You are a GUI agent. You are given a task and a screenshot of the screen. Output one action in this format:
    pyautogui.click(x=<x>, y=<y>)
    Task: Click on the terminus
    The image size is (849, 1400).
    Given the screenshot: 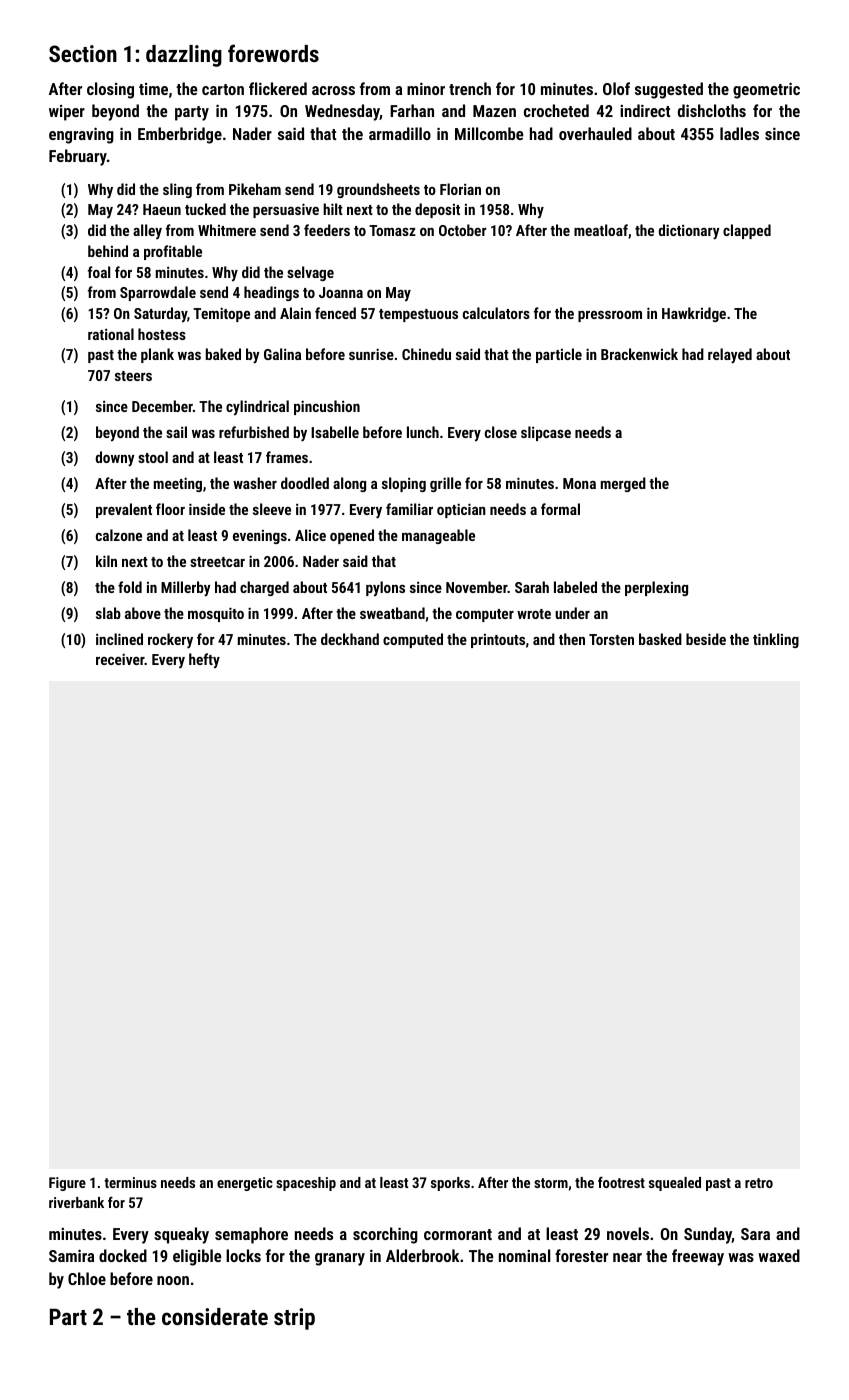 What is the action you would take?
    pyautogui.click(x=130, y=1182)
